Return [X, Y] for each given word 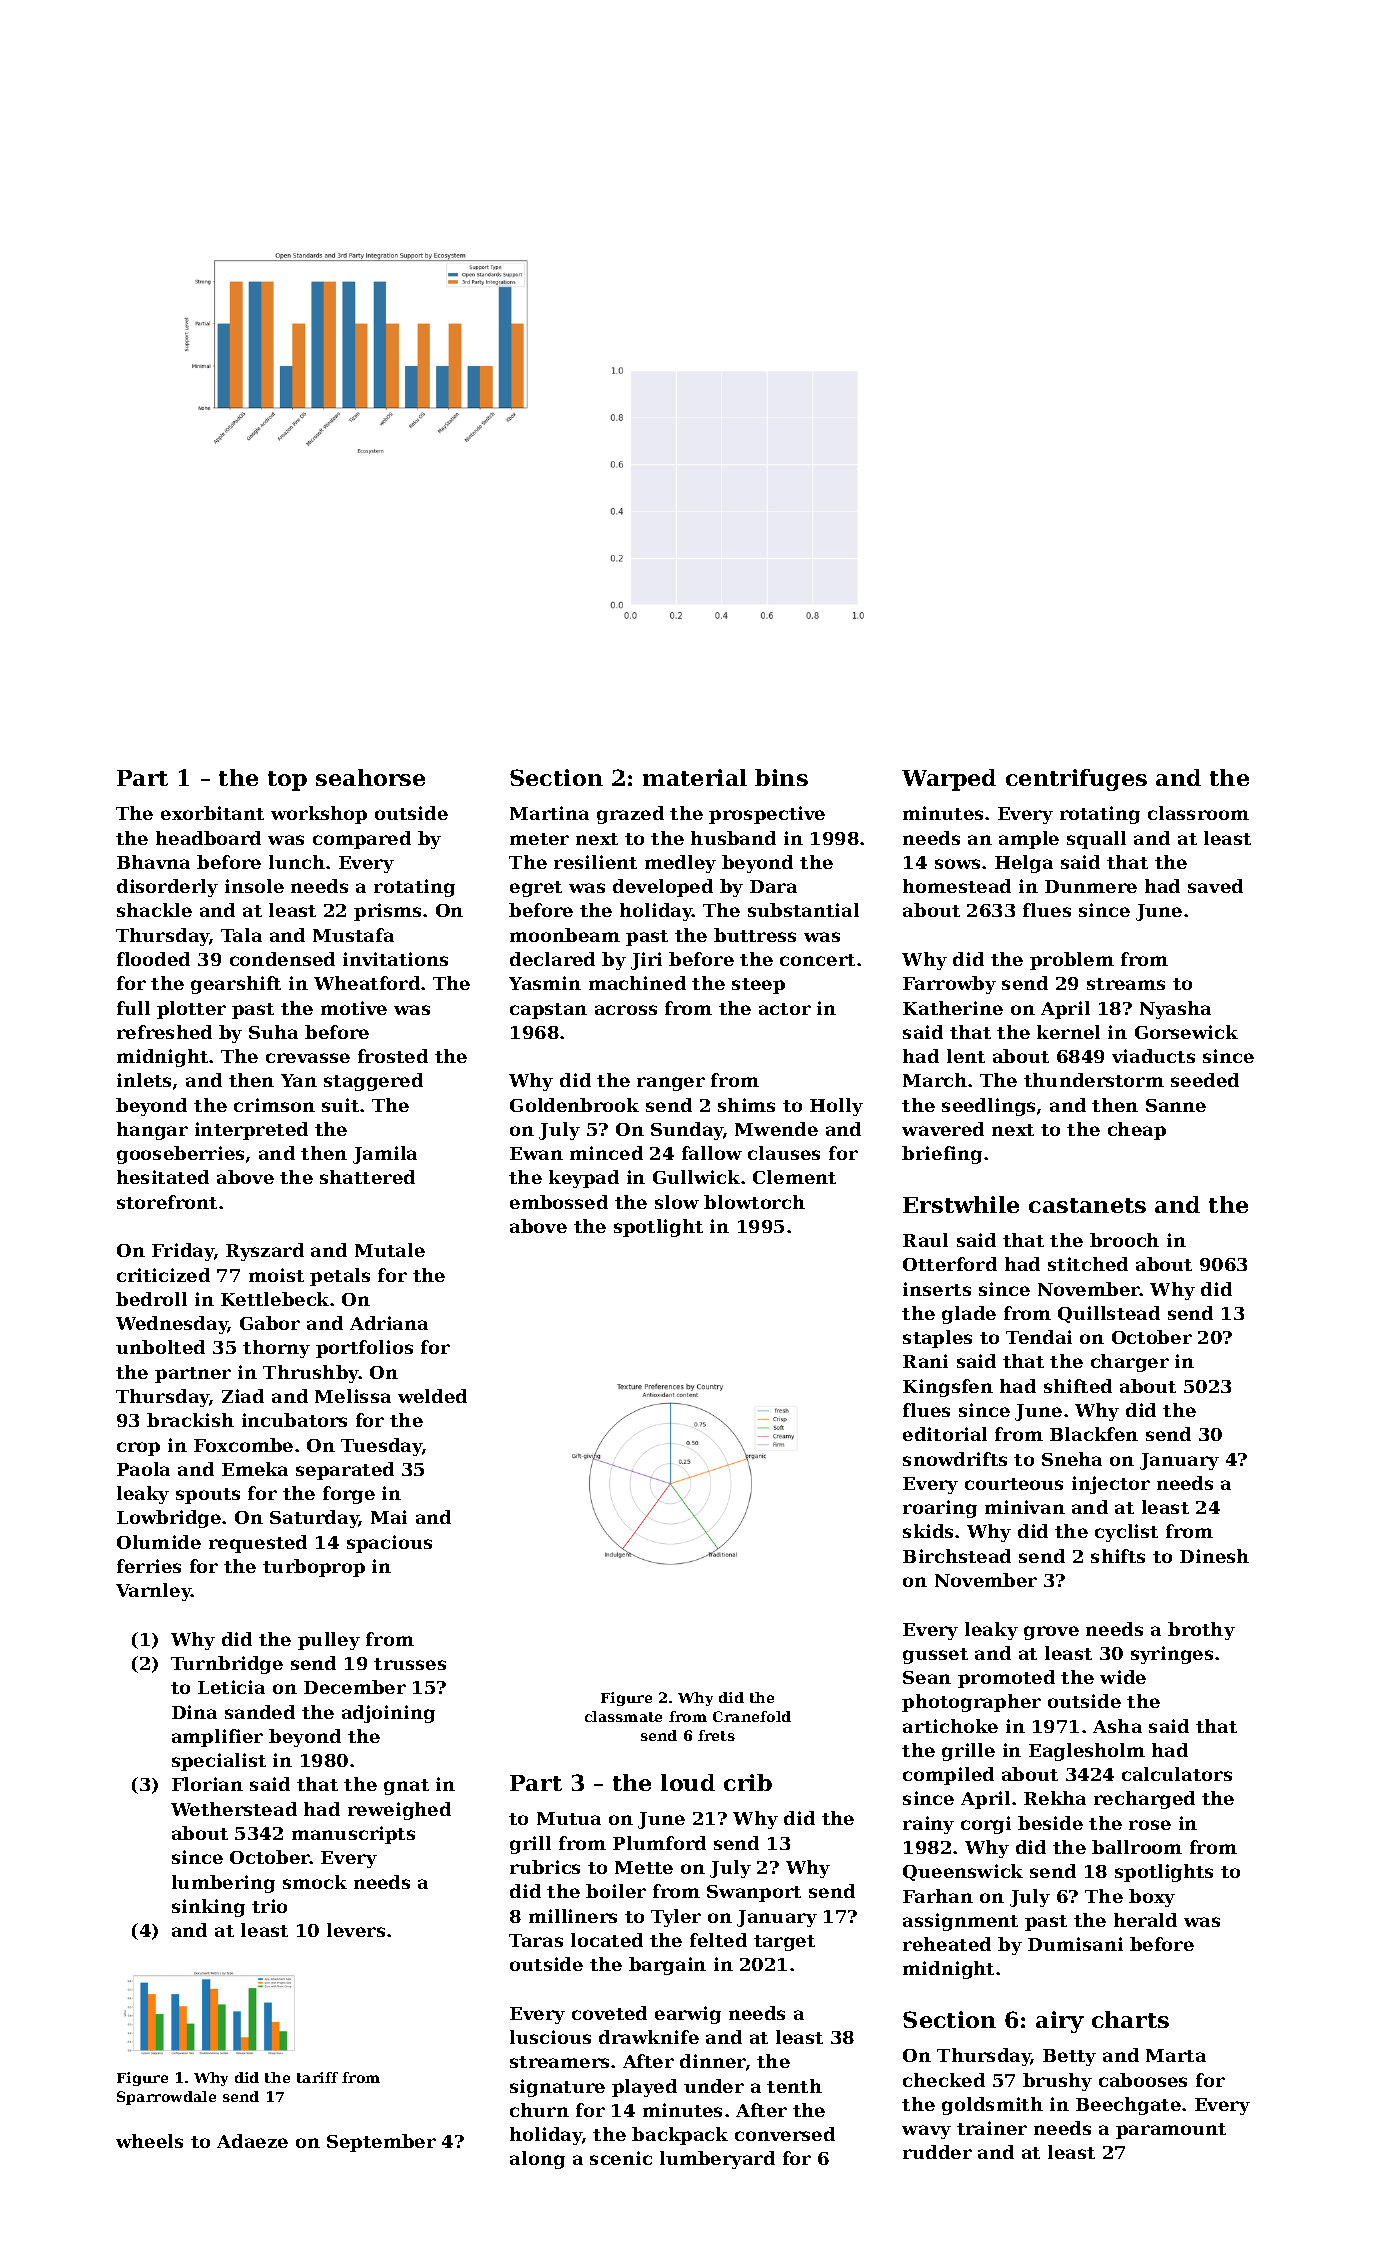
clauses [784, 1153]
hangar [152, 1131]
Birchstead [957, 1556]
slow [677, 1202]
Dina [194, 1712]
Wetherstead [234, 1809]
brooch [1124, 1240]
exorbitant [212, 813]
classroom [1198, 813]
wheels [149, 2141]
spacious [389, 1544]
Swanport [754, 1893]
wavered [943, 1129]
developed [663, 888]
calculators [1177, 1774]
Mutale [390, 1250]
